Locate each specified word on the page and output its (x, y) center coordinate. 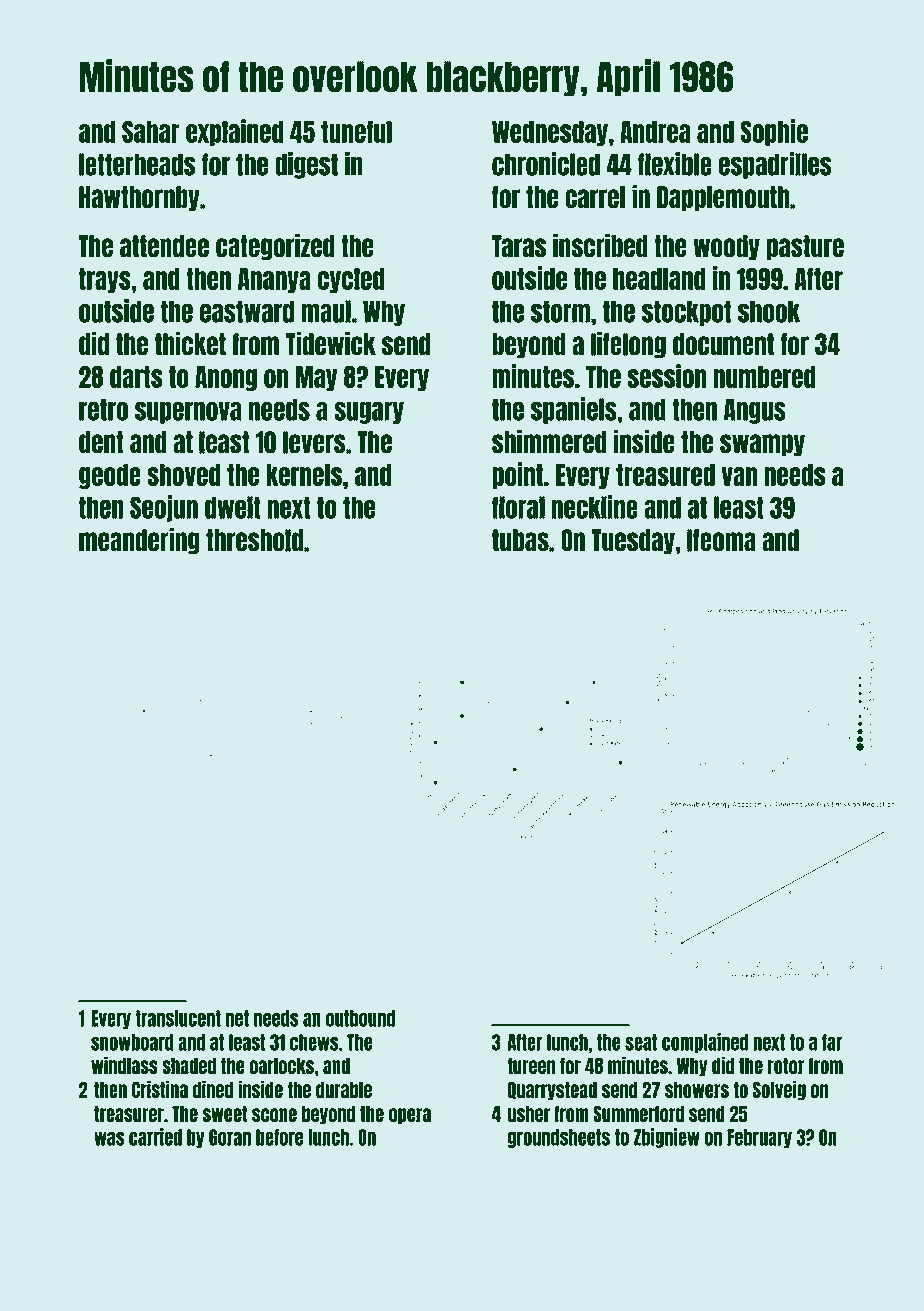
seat (641, 1042)
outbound (360, 1018)
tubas (520, 540)
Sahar (151, 132)
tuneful (356, 131)
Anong (226, 378)
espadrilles (775, 165)
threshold (254, 540)
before (279, 1137)
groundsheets (559, 1138)
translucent (178, 1018)
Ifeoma (721, 540)
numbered (764, 377)
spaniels (574, 410)
